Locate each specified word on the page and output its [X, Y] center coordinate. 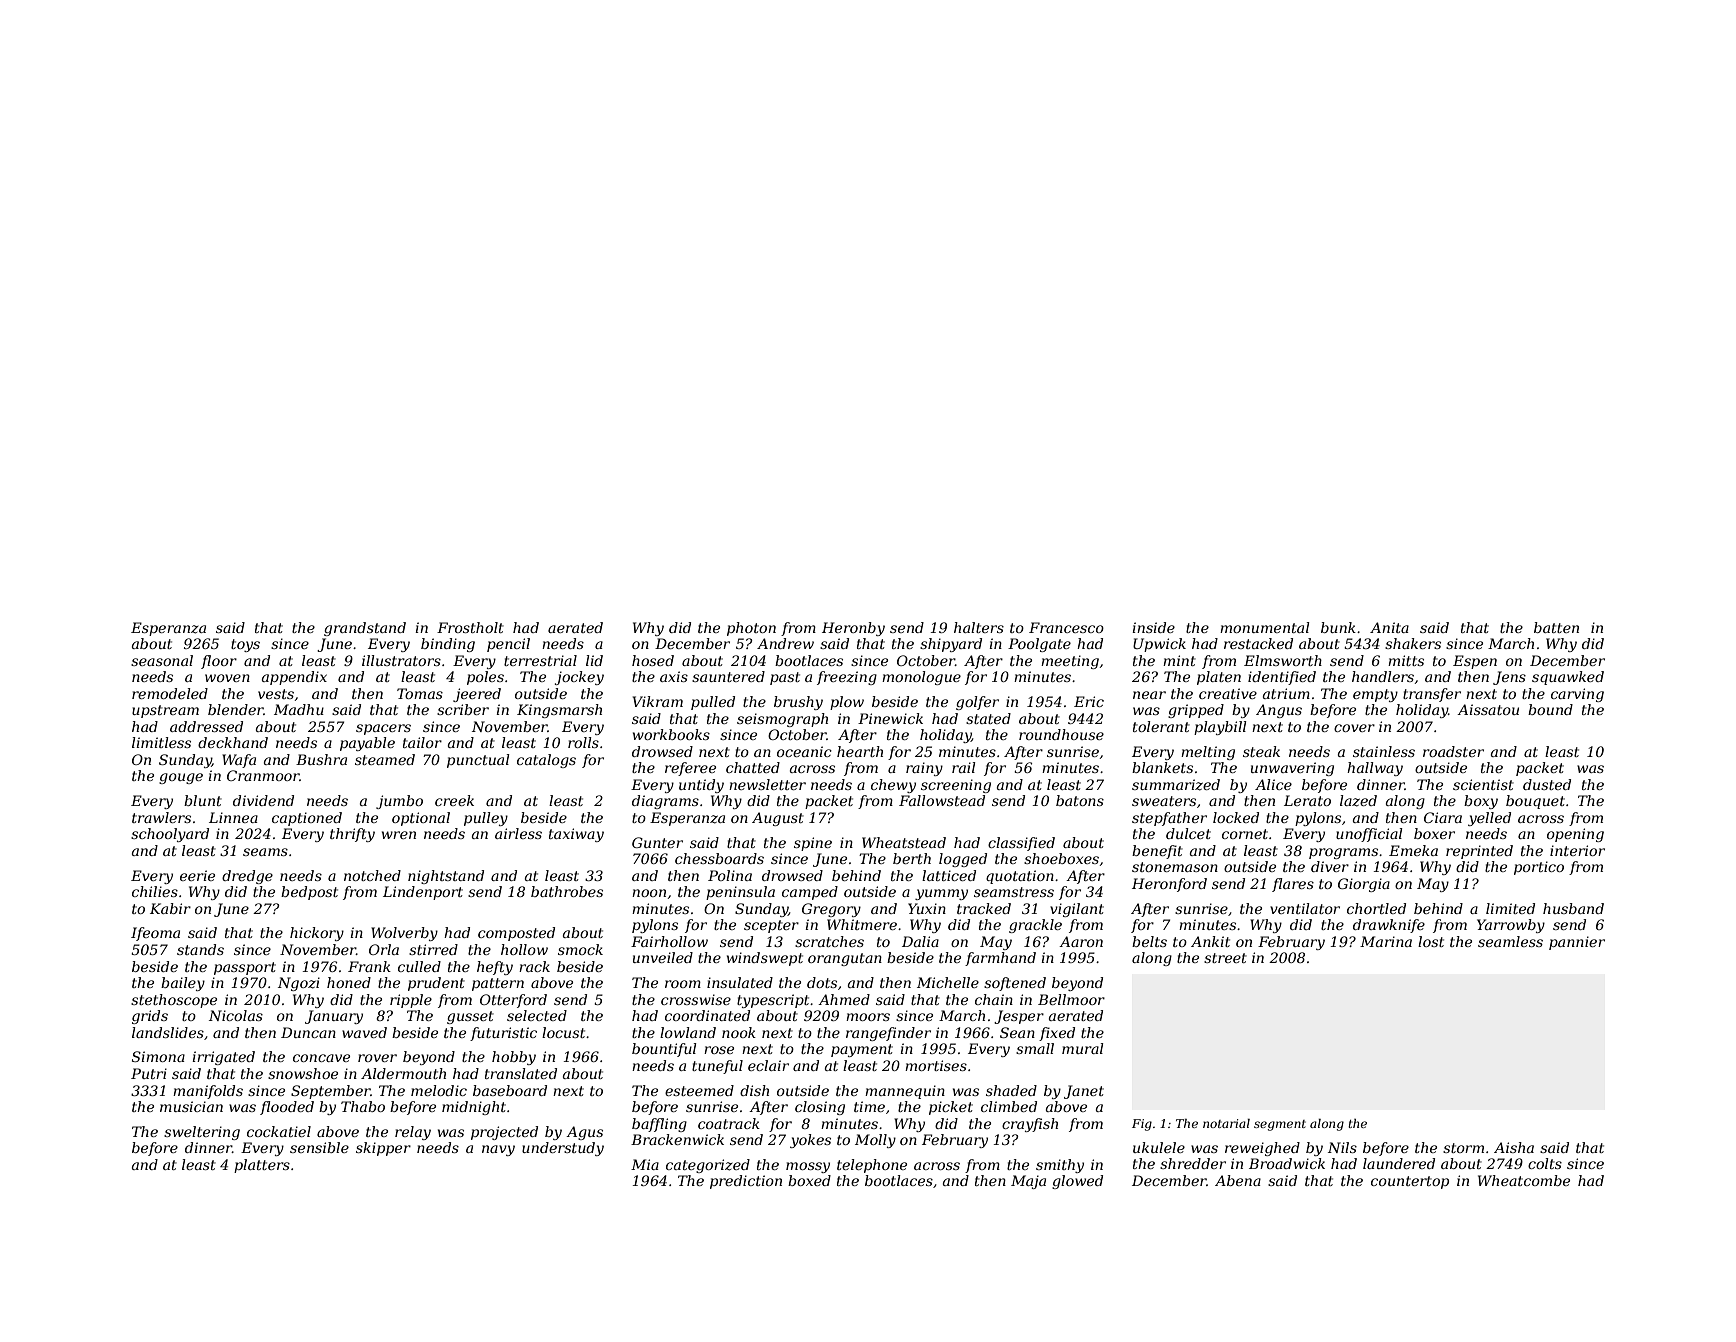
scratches [829, 941]
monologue [921, 678]
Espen [1475, 662]
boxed [809, 1180]
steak [1261, 751]
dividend [263, 800]
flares [1293, 885]
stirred [433, 949]
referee [690, 769]
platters [262, 1166]
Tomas [420, 693]
